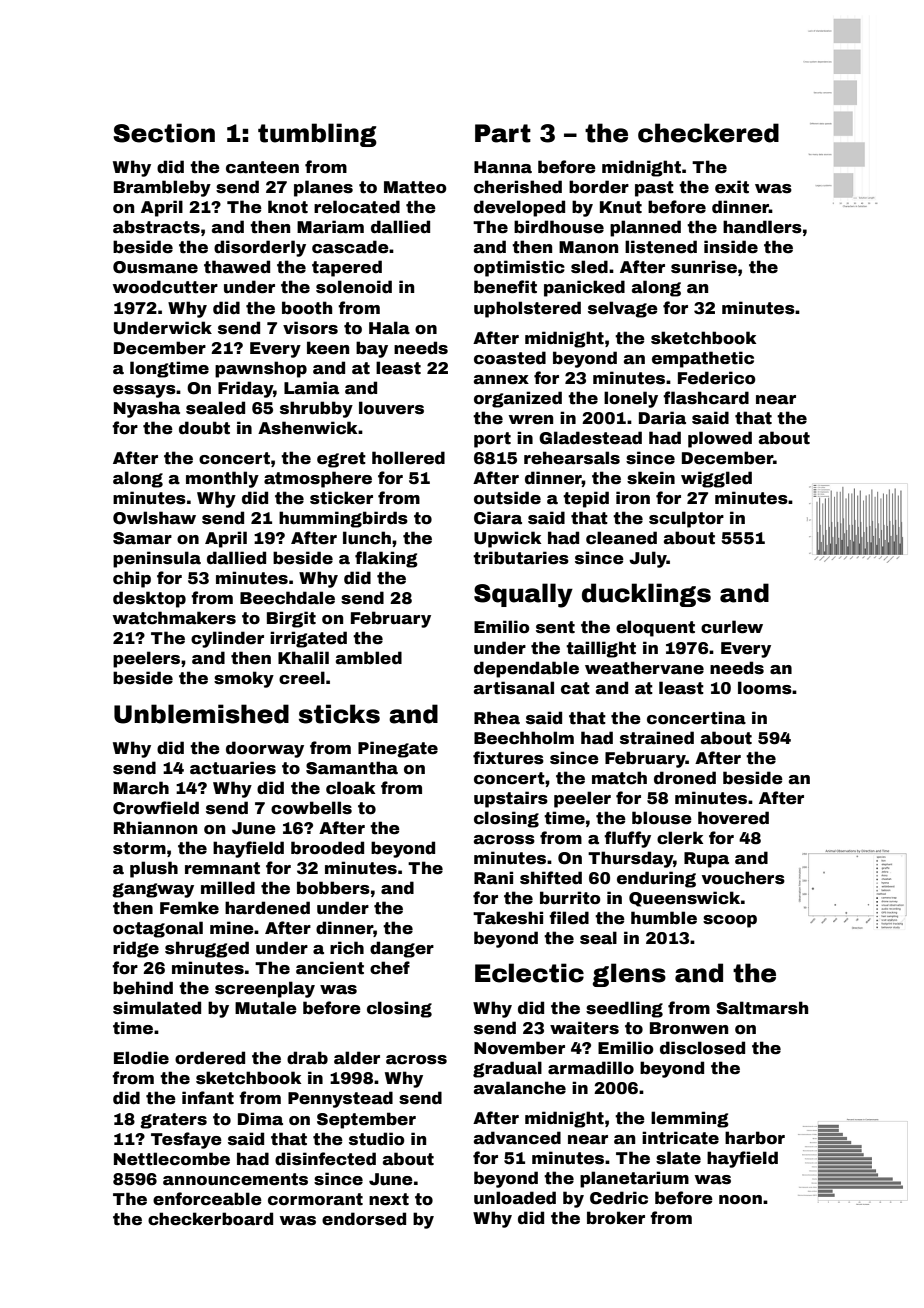 The height and width of the document is (1308, 924). I want to click on hollered, so click(408, 458).
